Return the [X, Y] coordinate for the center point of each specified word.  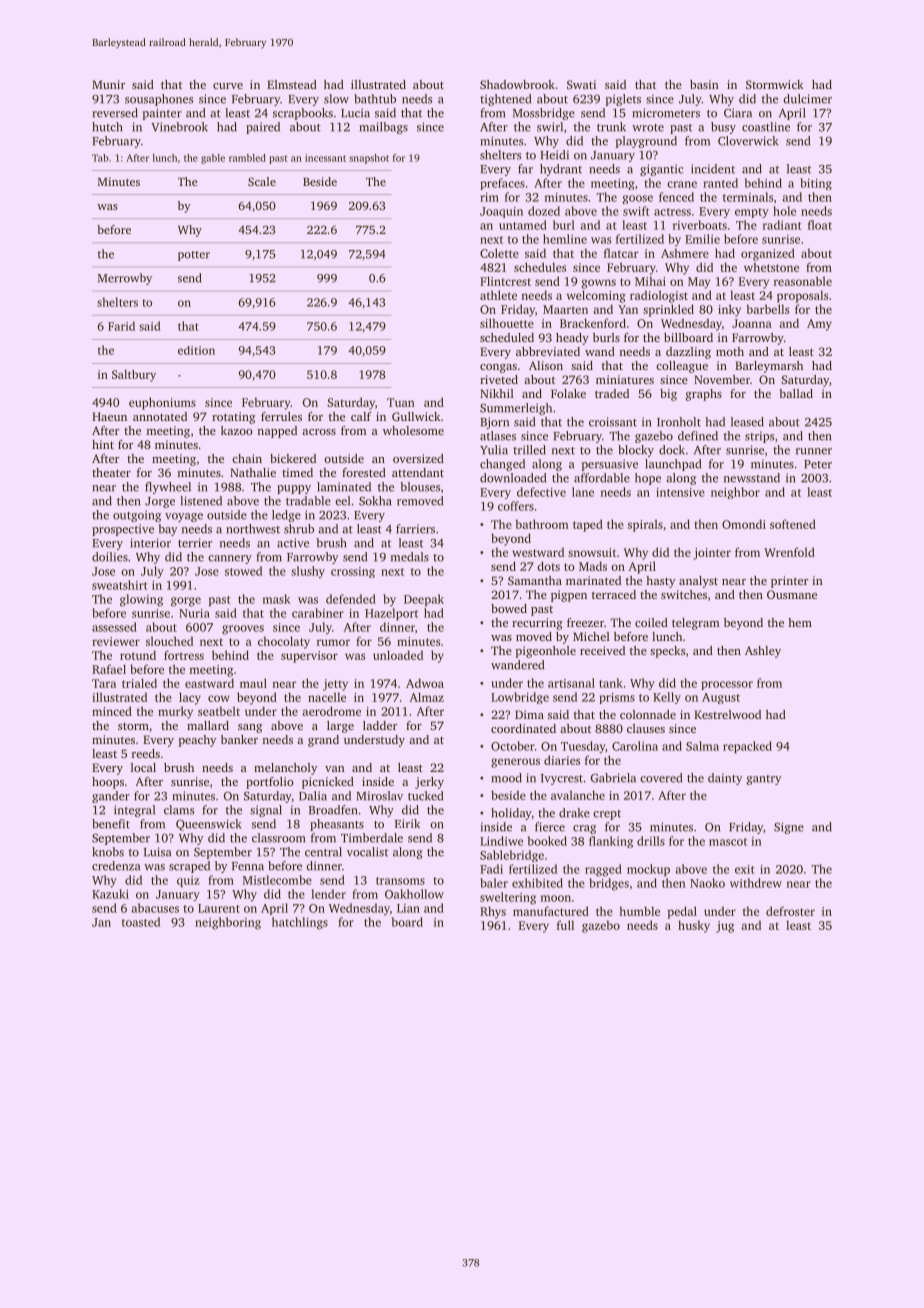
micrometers [666, 113]
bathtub [375, 99]
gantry [763, 780]
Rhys [493, 912]
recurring [537, 624]
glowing [141, 600]
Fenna [248, 866]
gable [213, 159]
